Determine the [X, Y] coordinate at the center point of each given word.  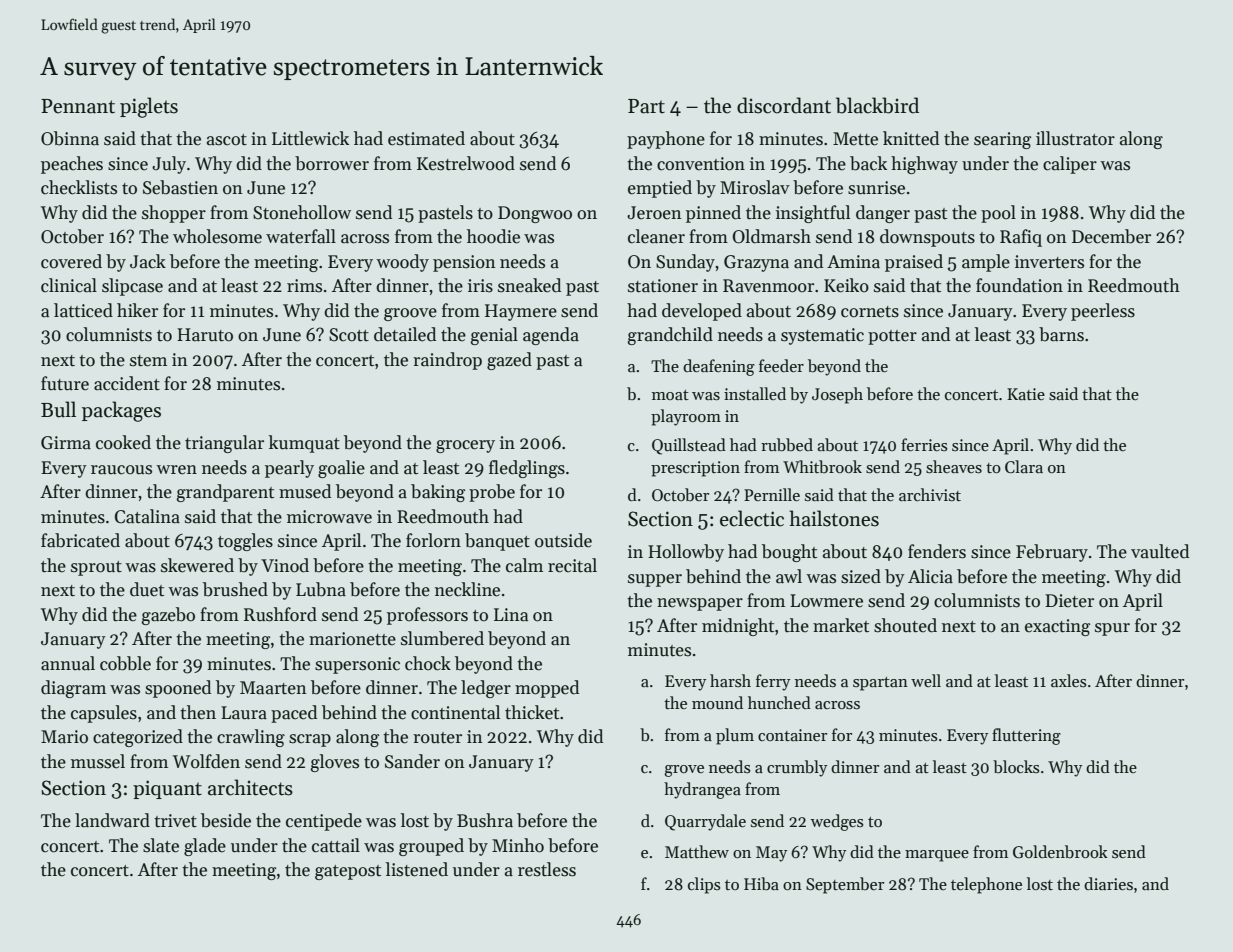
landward [112, 820]
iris [480, 286]
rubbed [787, 445]
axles [1069, 680]
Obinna [70, 138]
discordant [784, 105]
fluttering [1026, 736]
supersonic [357, 665]
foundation [1019, 285]
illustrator [1075, 138]
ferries [924, 445]
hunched [779, 703]
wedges [837, 822]
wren [176, 470]
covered [71, 261]
